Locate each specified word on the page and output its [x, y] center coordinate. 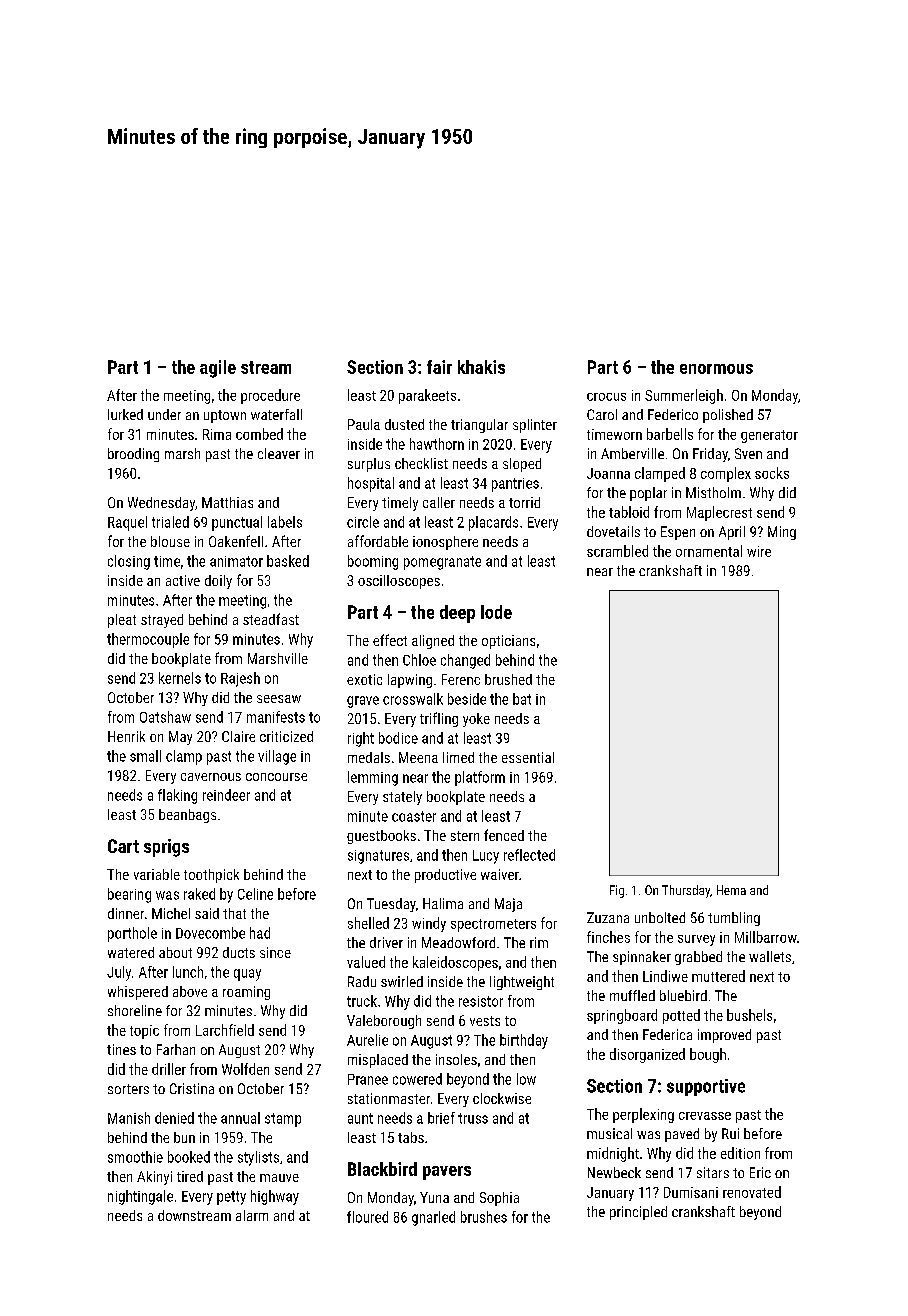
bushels [749, 1015]
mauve [279, 1178]
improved [724, 1036]
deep [457, 614]
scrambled [617, 551]
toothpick [211, 876]
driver [386, 942]
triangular [479, 426]
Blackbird [382, 1169]
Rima [217, 434]
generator [769, 436]
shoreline [135, 1010]
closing [129, 562]
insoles [456, 1059]
